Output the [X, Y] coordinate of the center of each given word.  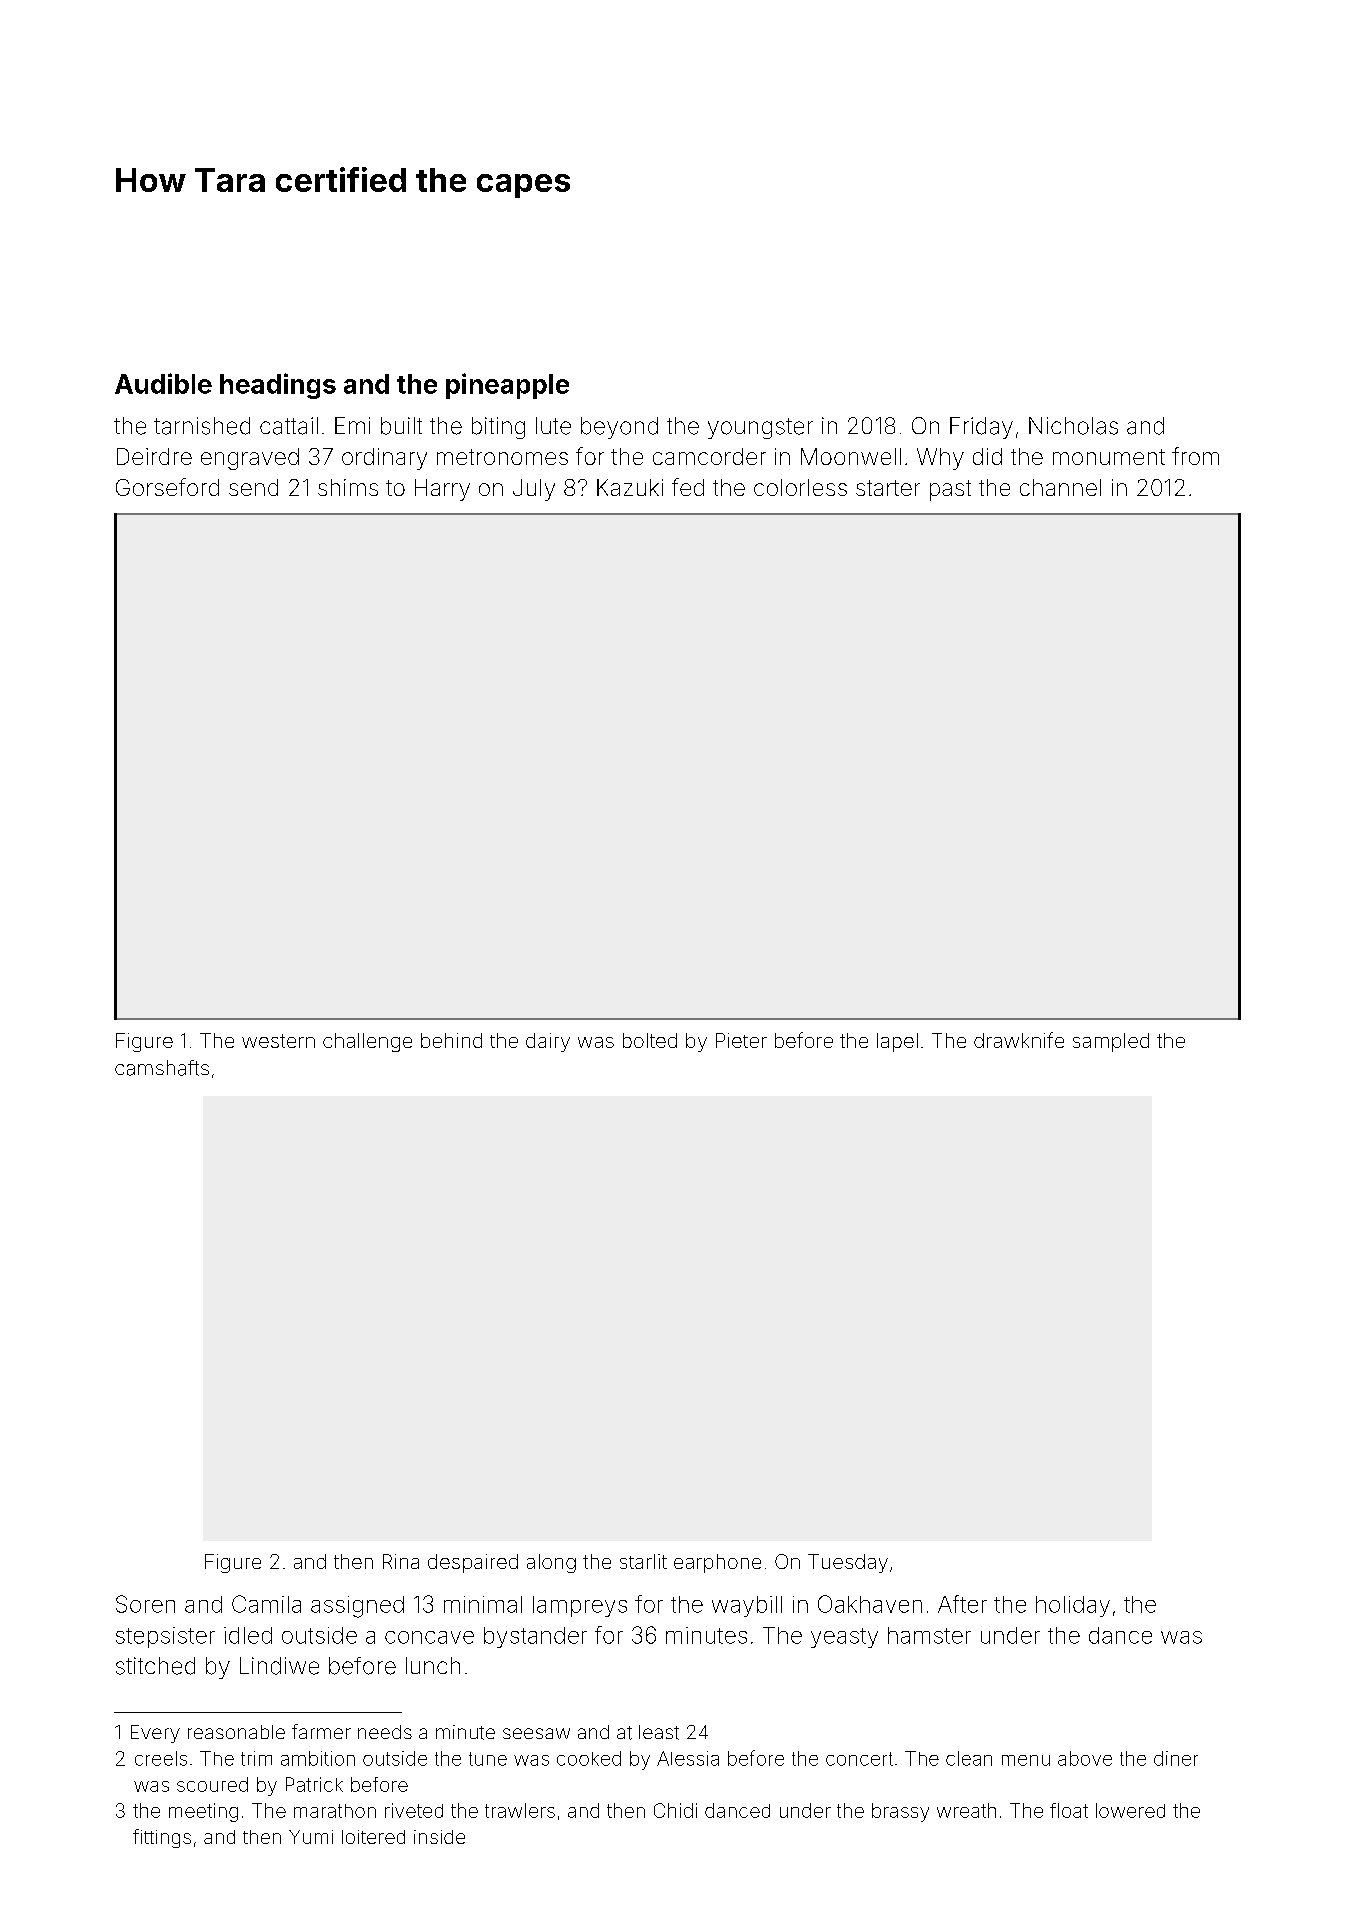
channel [1060, 487]
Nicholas [1073, 426]
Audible [163, 383]
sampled [1111, 1042]
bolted [650, 1040]
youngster [760, 428]
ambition [318, 1758]
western [278, 1041]
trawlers [520, 1810]
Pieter [741, 1040]
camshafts [162, 1068]
